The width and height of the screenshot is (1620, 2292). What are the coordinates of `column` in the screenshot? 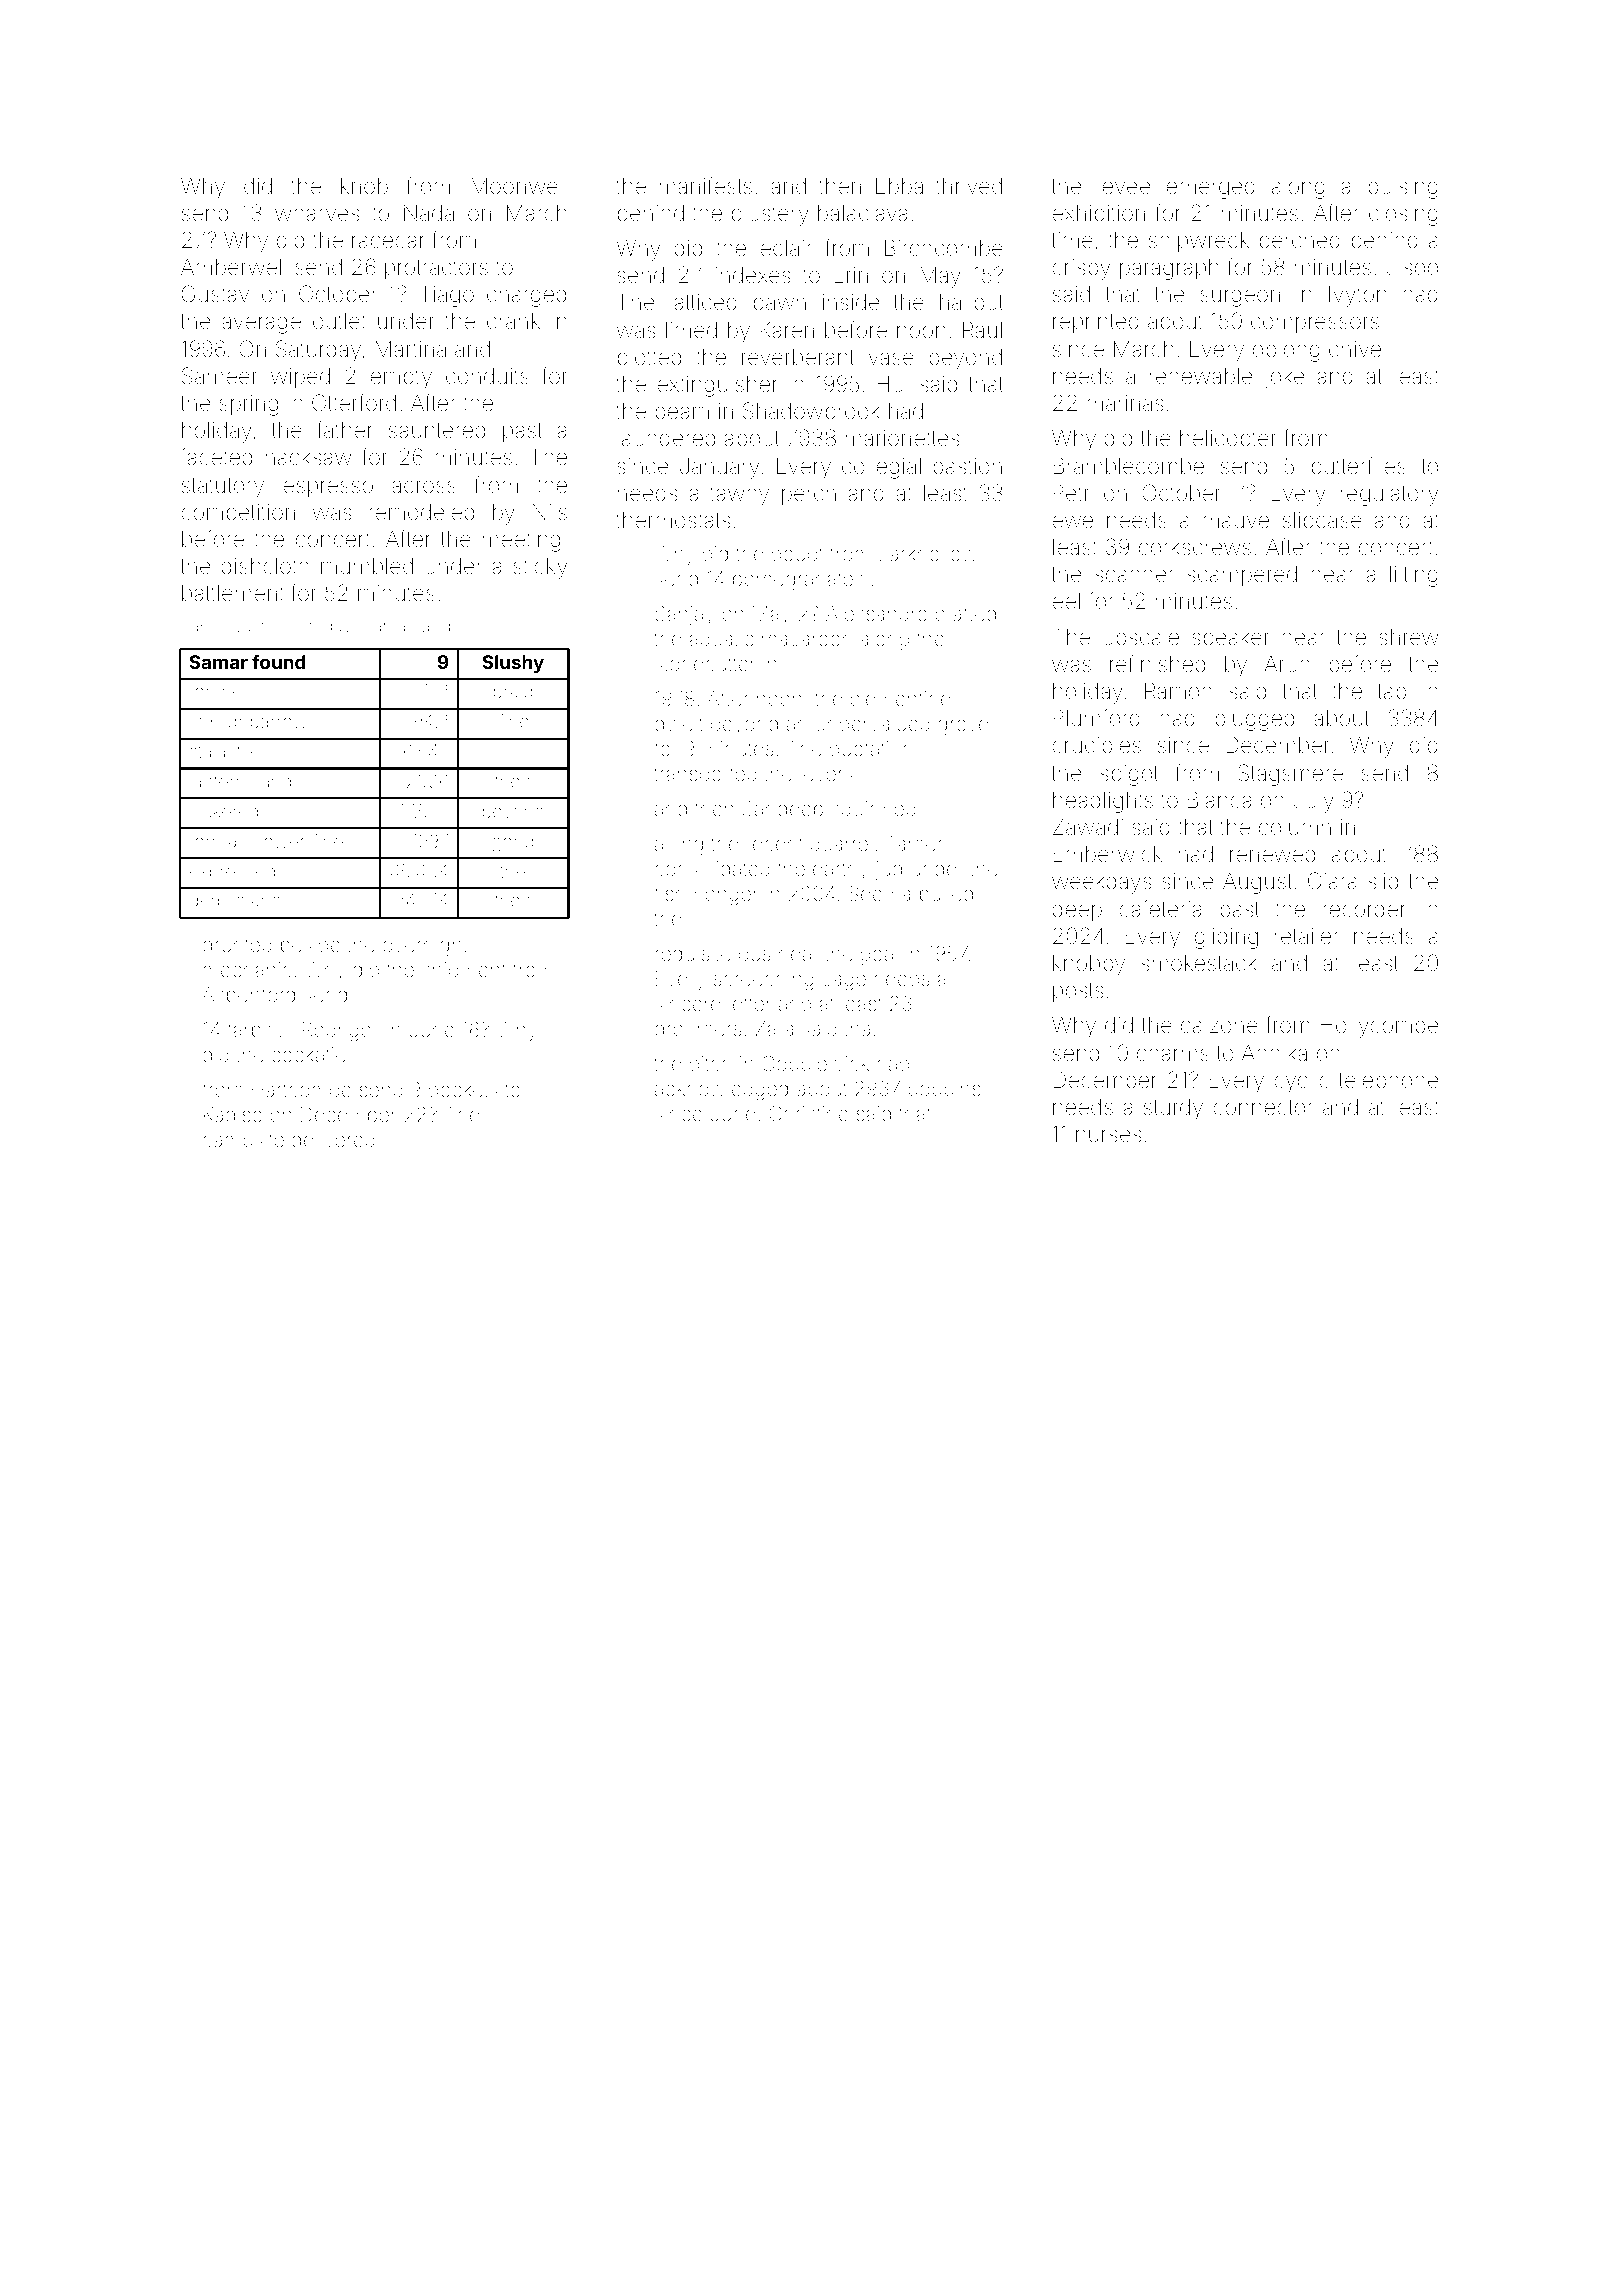 It's located at (1295, 827).
